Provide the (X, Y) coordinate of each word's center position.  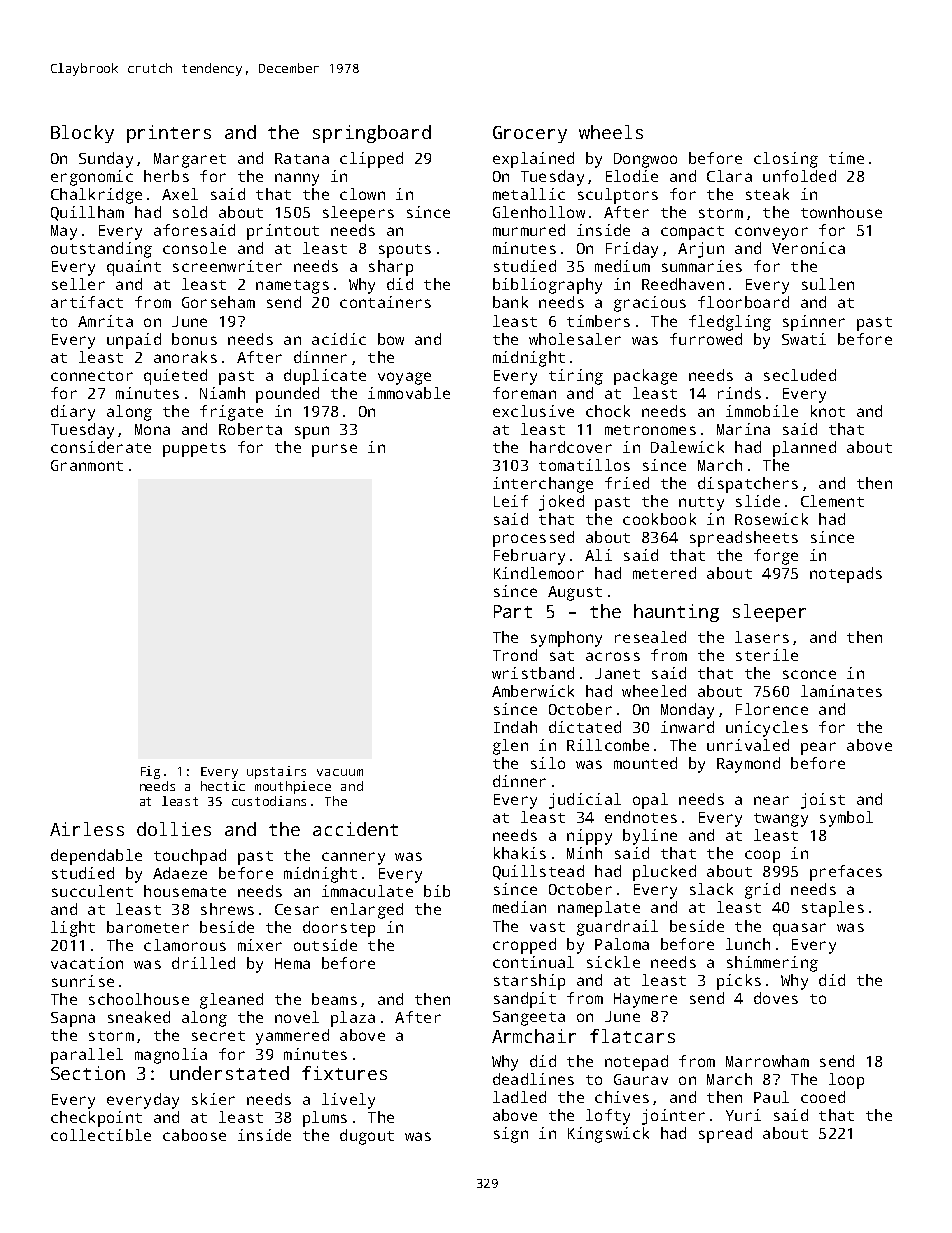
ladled (519, 1097)
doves (776, 998)
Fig (150, 772)
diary (73, 413)
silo (548, 763)
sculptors (618, 196)
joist (823, 801)
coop (762, 856)
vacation (87, 963)
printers (169, 134)
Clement (832, 501)
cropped (524, 946)
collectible (101, 1135)
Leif (511, 501)
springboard (372, 134)
